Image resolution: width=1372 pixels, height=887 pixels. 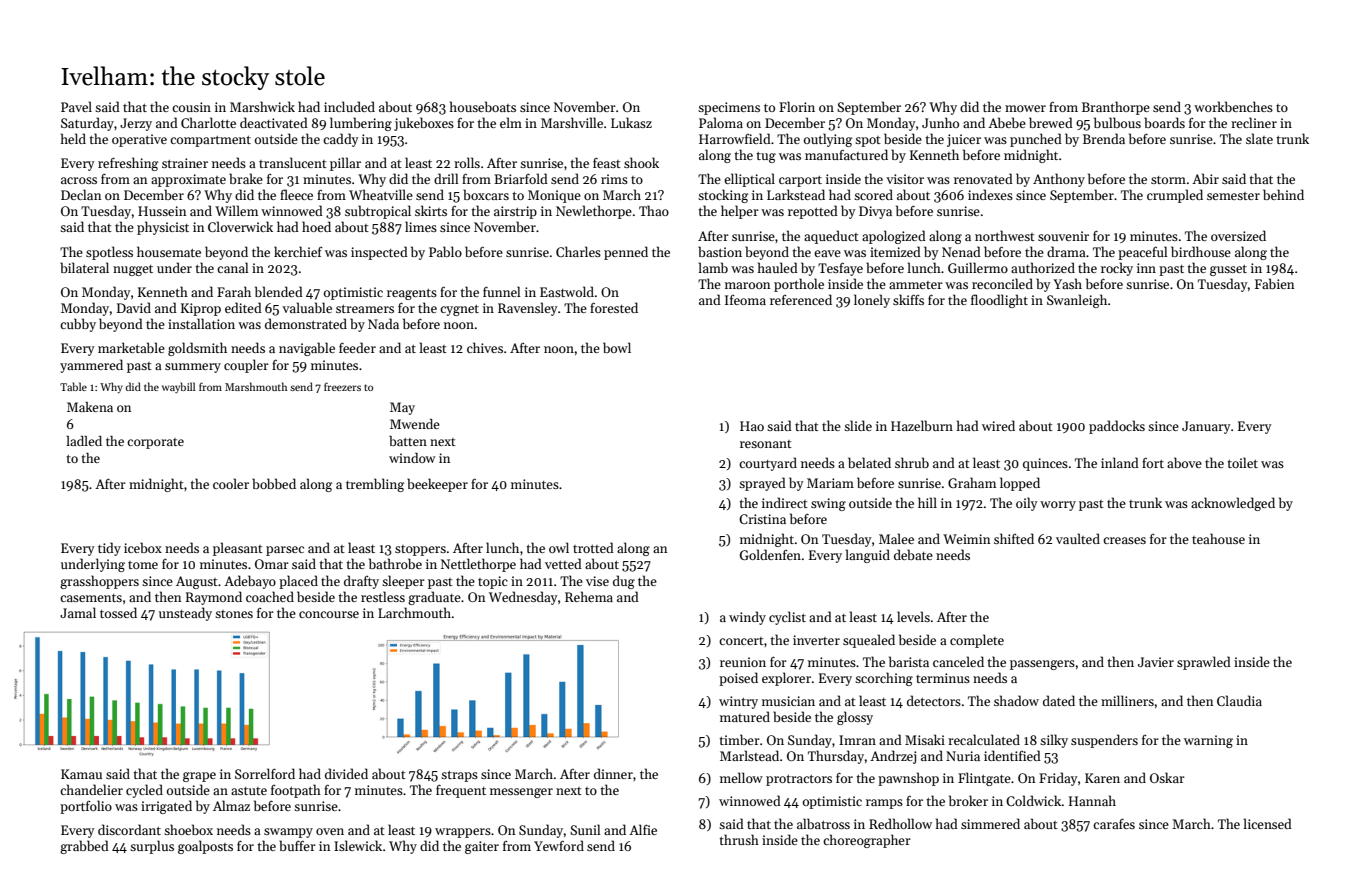 What do you see at coordinates (73, 138) in the screenshot?
I see `held` at bounding box center [73, 138].
